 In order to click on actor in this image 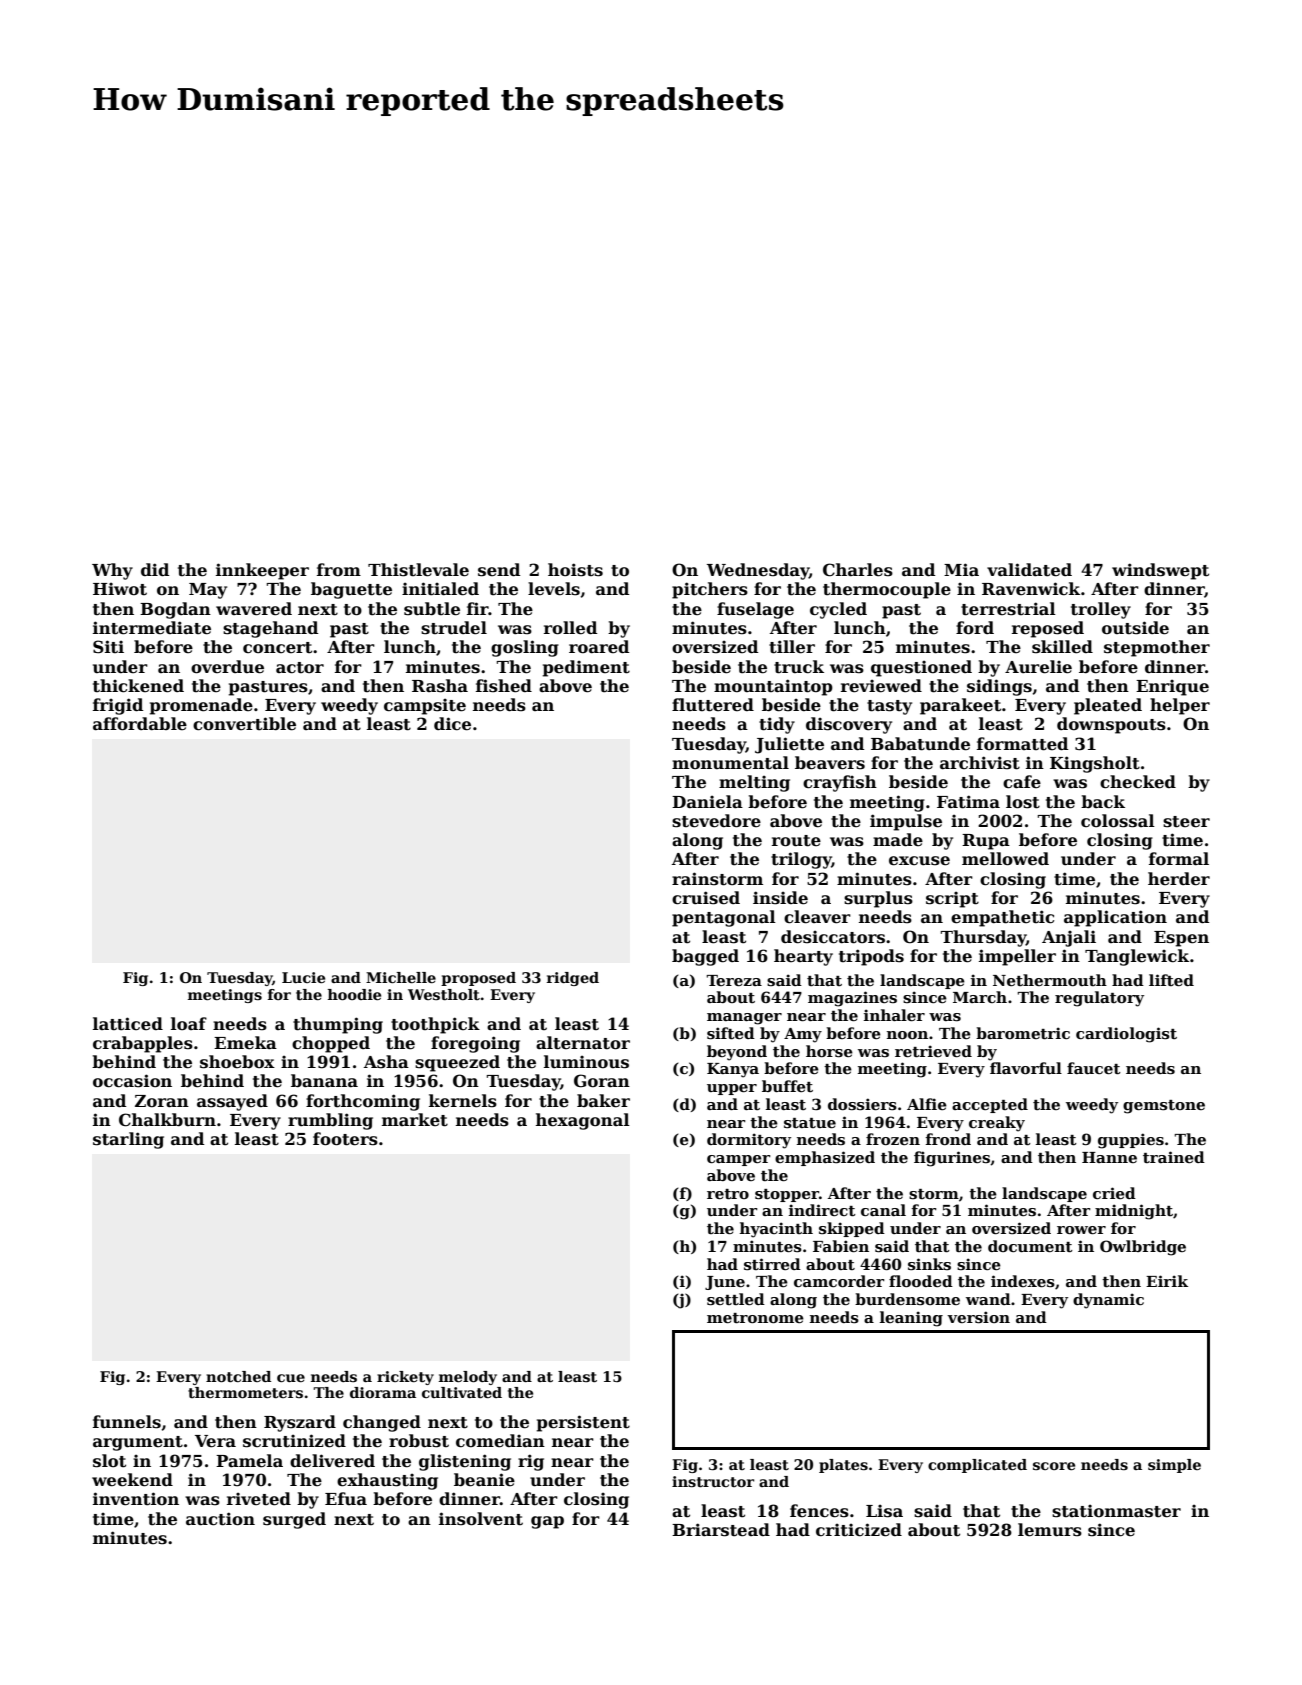, I will do `click(300, 668)`.
